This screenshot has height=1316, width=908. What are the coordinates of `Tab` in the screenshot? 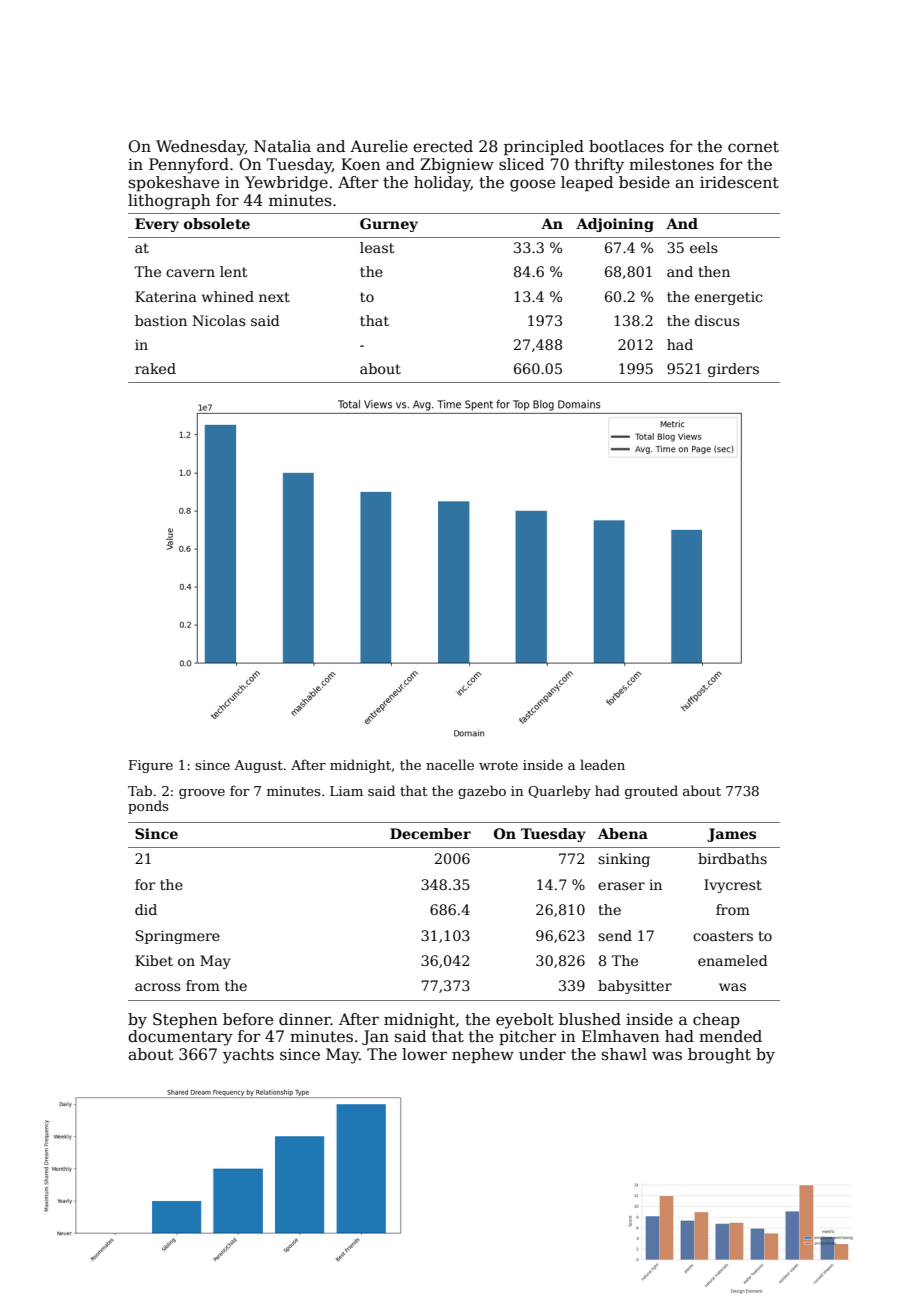 It's located at (140, 790).
